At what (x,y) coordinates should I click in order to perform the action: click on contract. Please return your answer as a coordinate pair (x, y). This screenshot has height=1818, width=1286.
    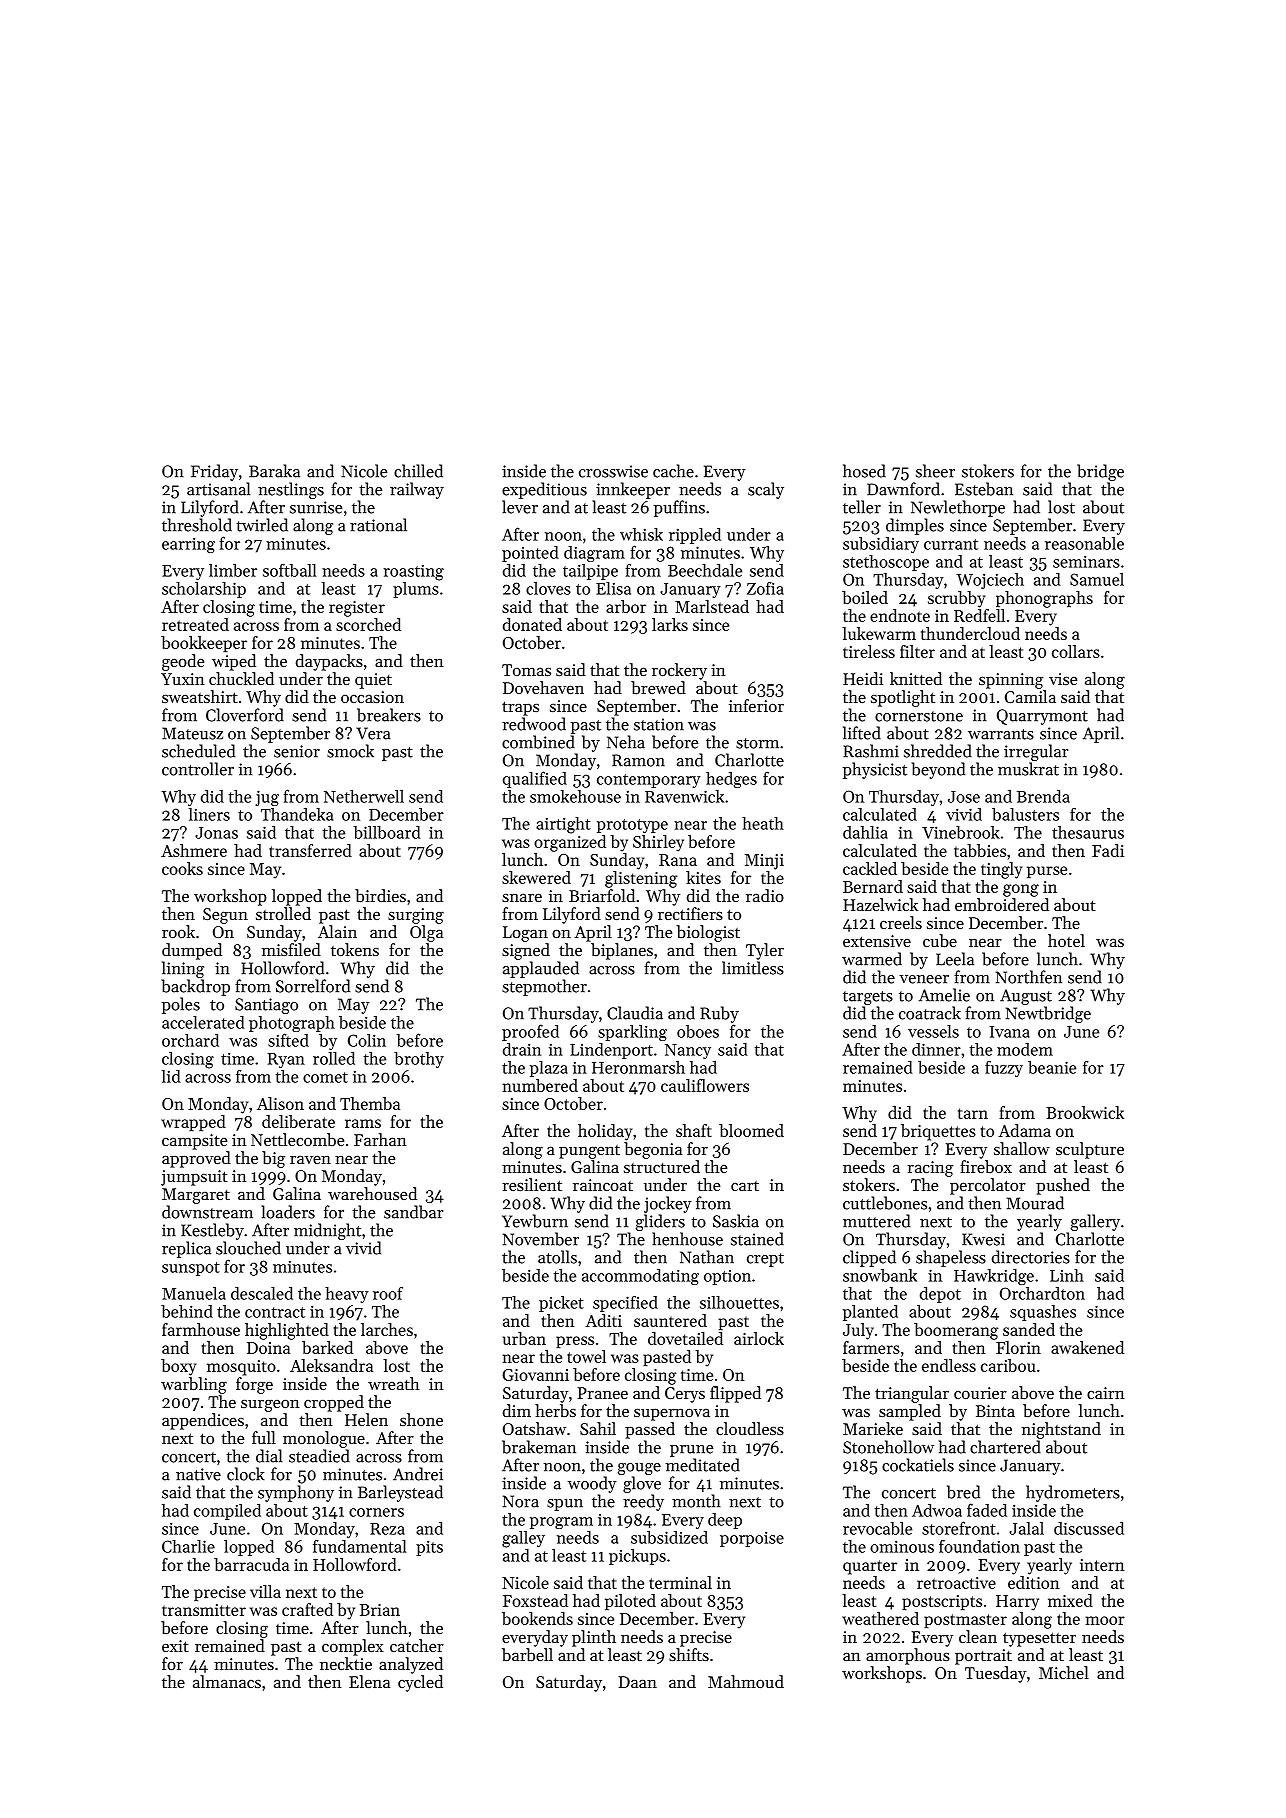
    Looking at the image, I should click on (275, 1312).
